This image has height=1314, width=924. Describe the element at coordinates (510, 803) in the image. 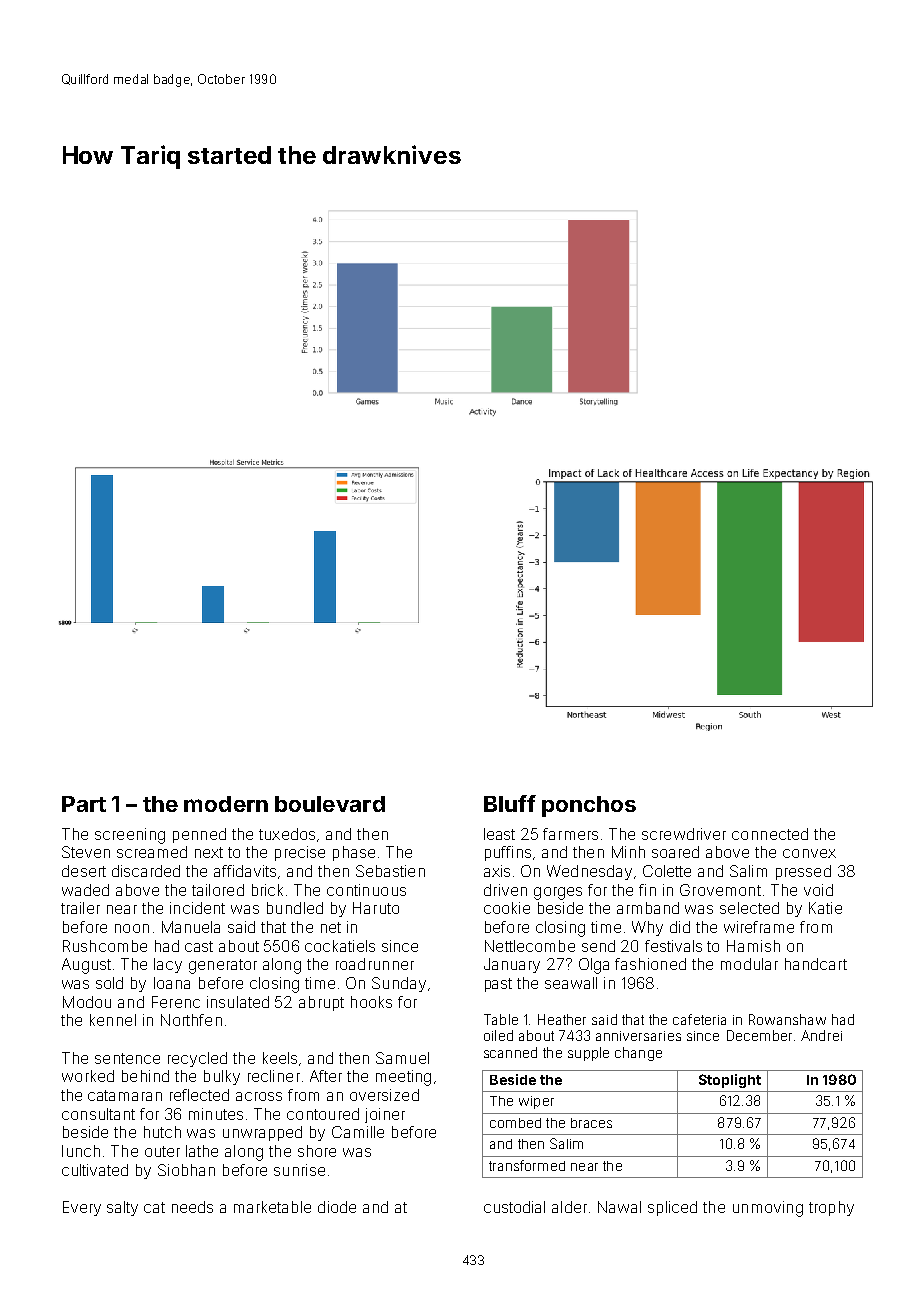

I see `Bluff` at that location.
